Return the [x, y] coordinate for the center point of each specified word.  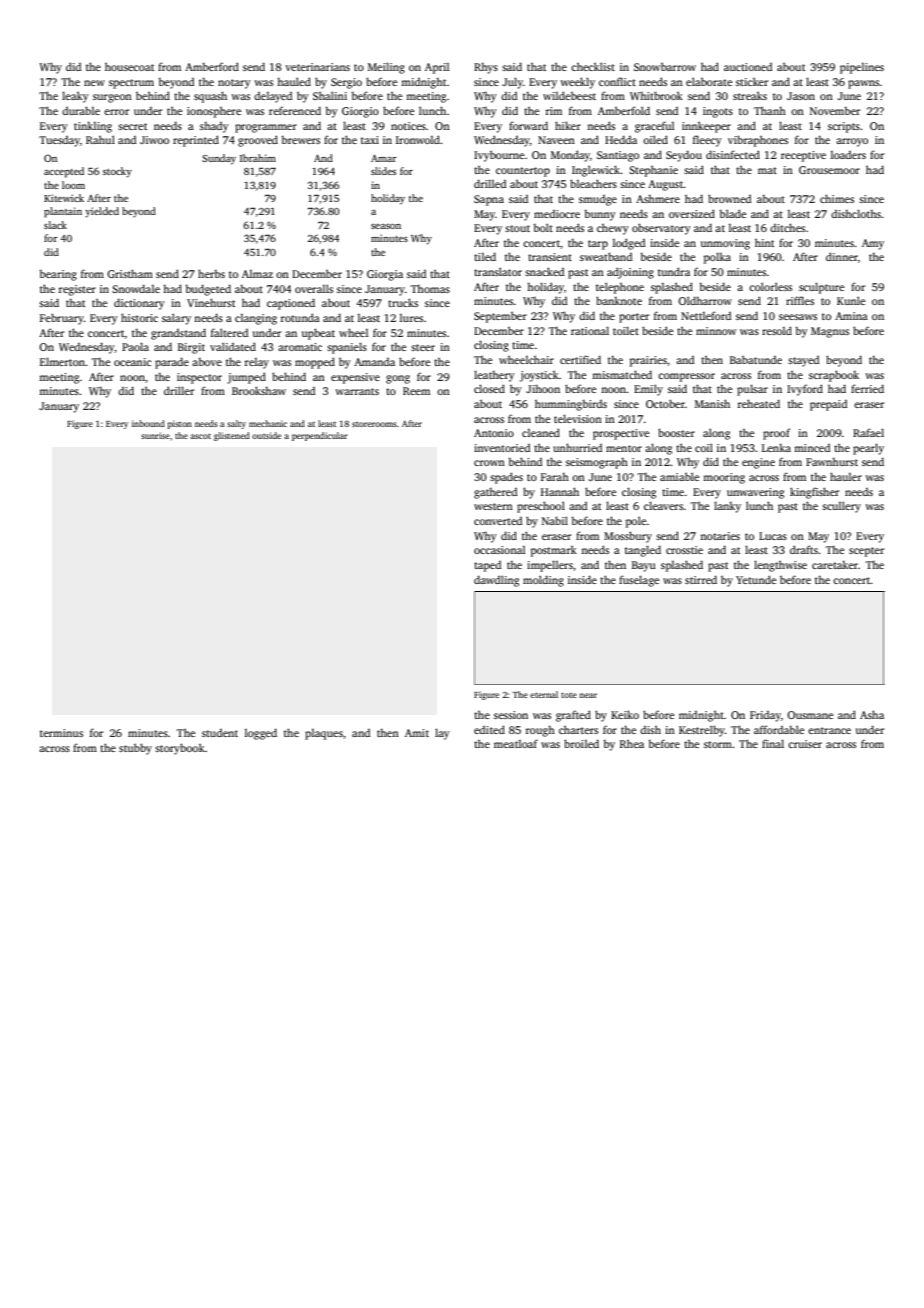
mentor [624, 448]
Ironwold [418, 139]
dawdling [496, 581]
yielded [102, 212]
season [386, 226]
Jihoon [543, 389]
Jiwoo [154, 140]
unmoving [725, 244]
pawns [863, 84]
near [588, 695]
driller [179, 390]
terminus [61, 733]
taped [487, 566]
